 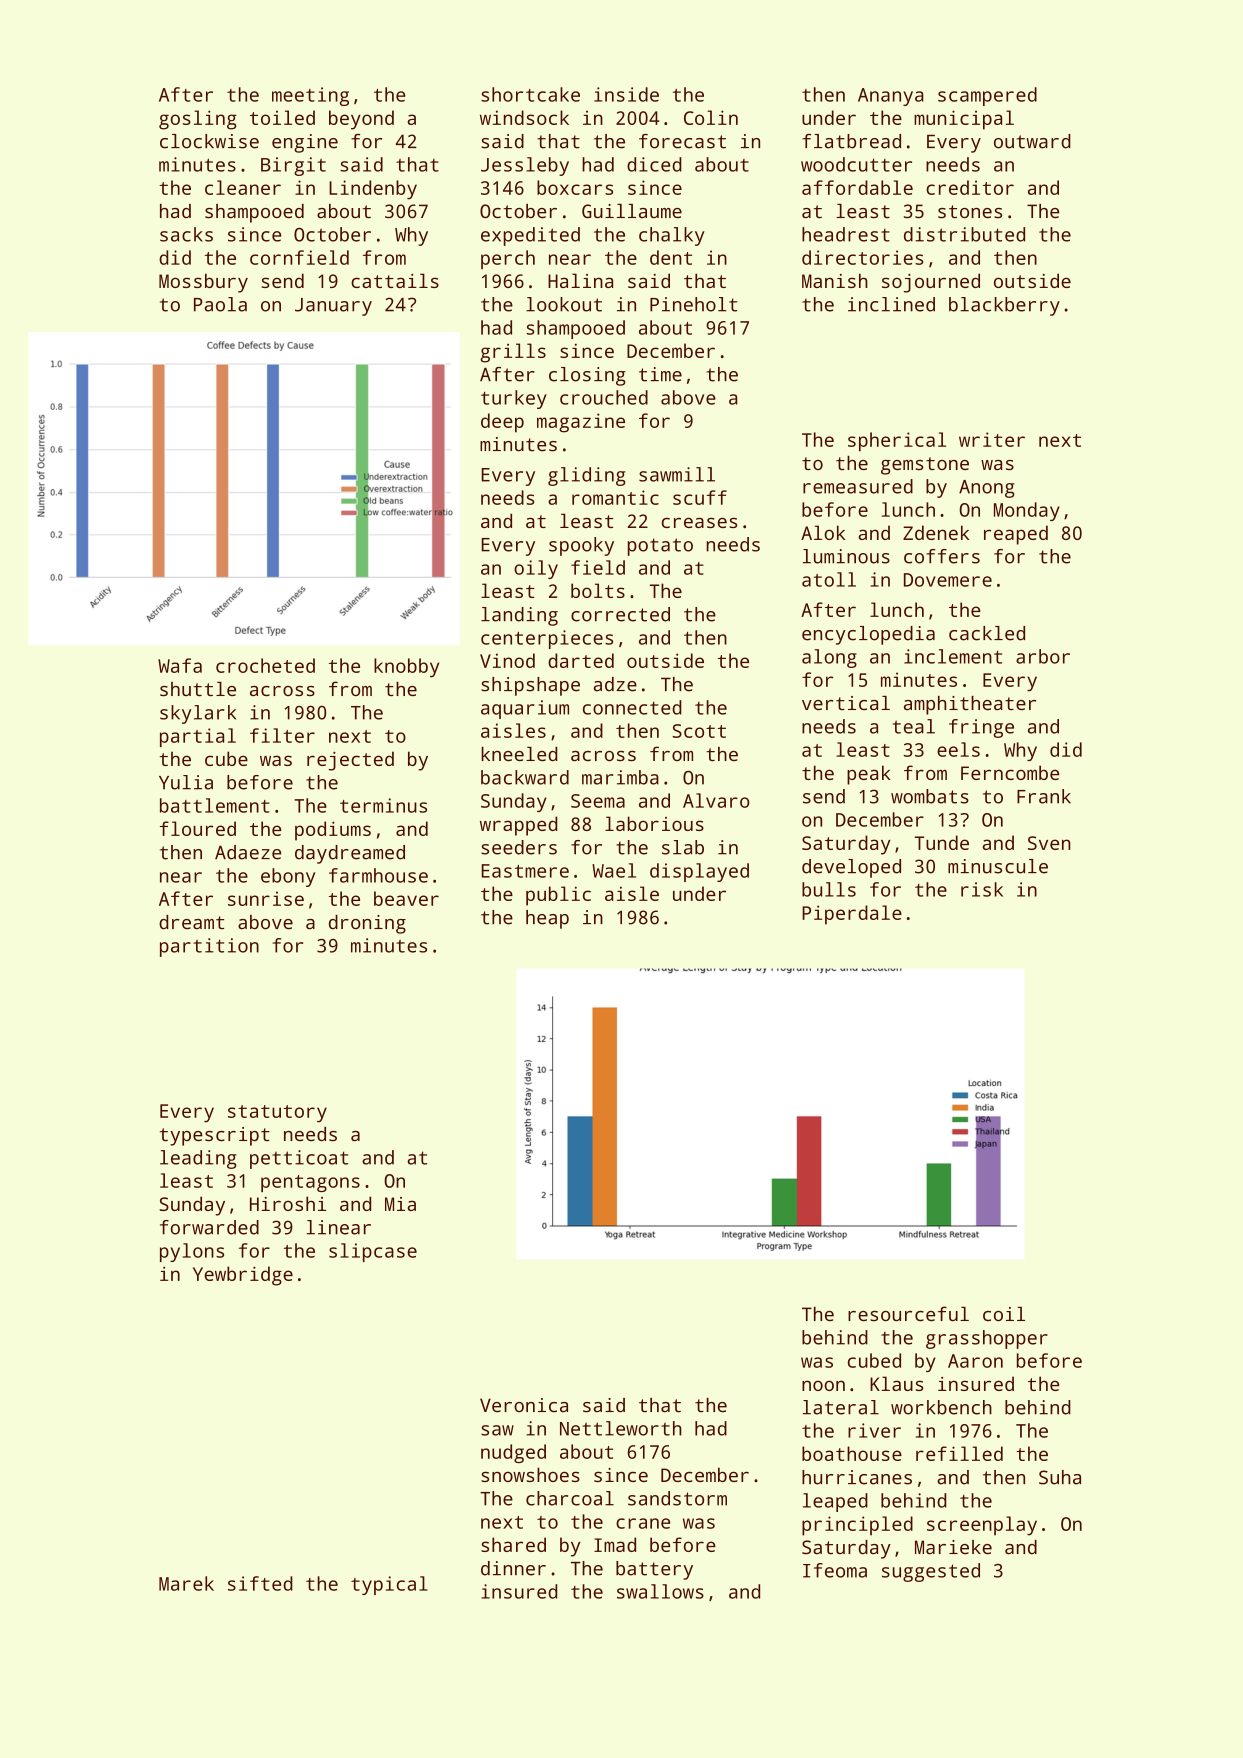 What do you see at coordinates (1032, 141) in the screenshot?
I see `outward` at bounding box center [1032, 141].
